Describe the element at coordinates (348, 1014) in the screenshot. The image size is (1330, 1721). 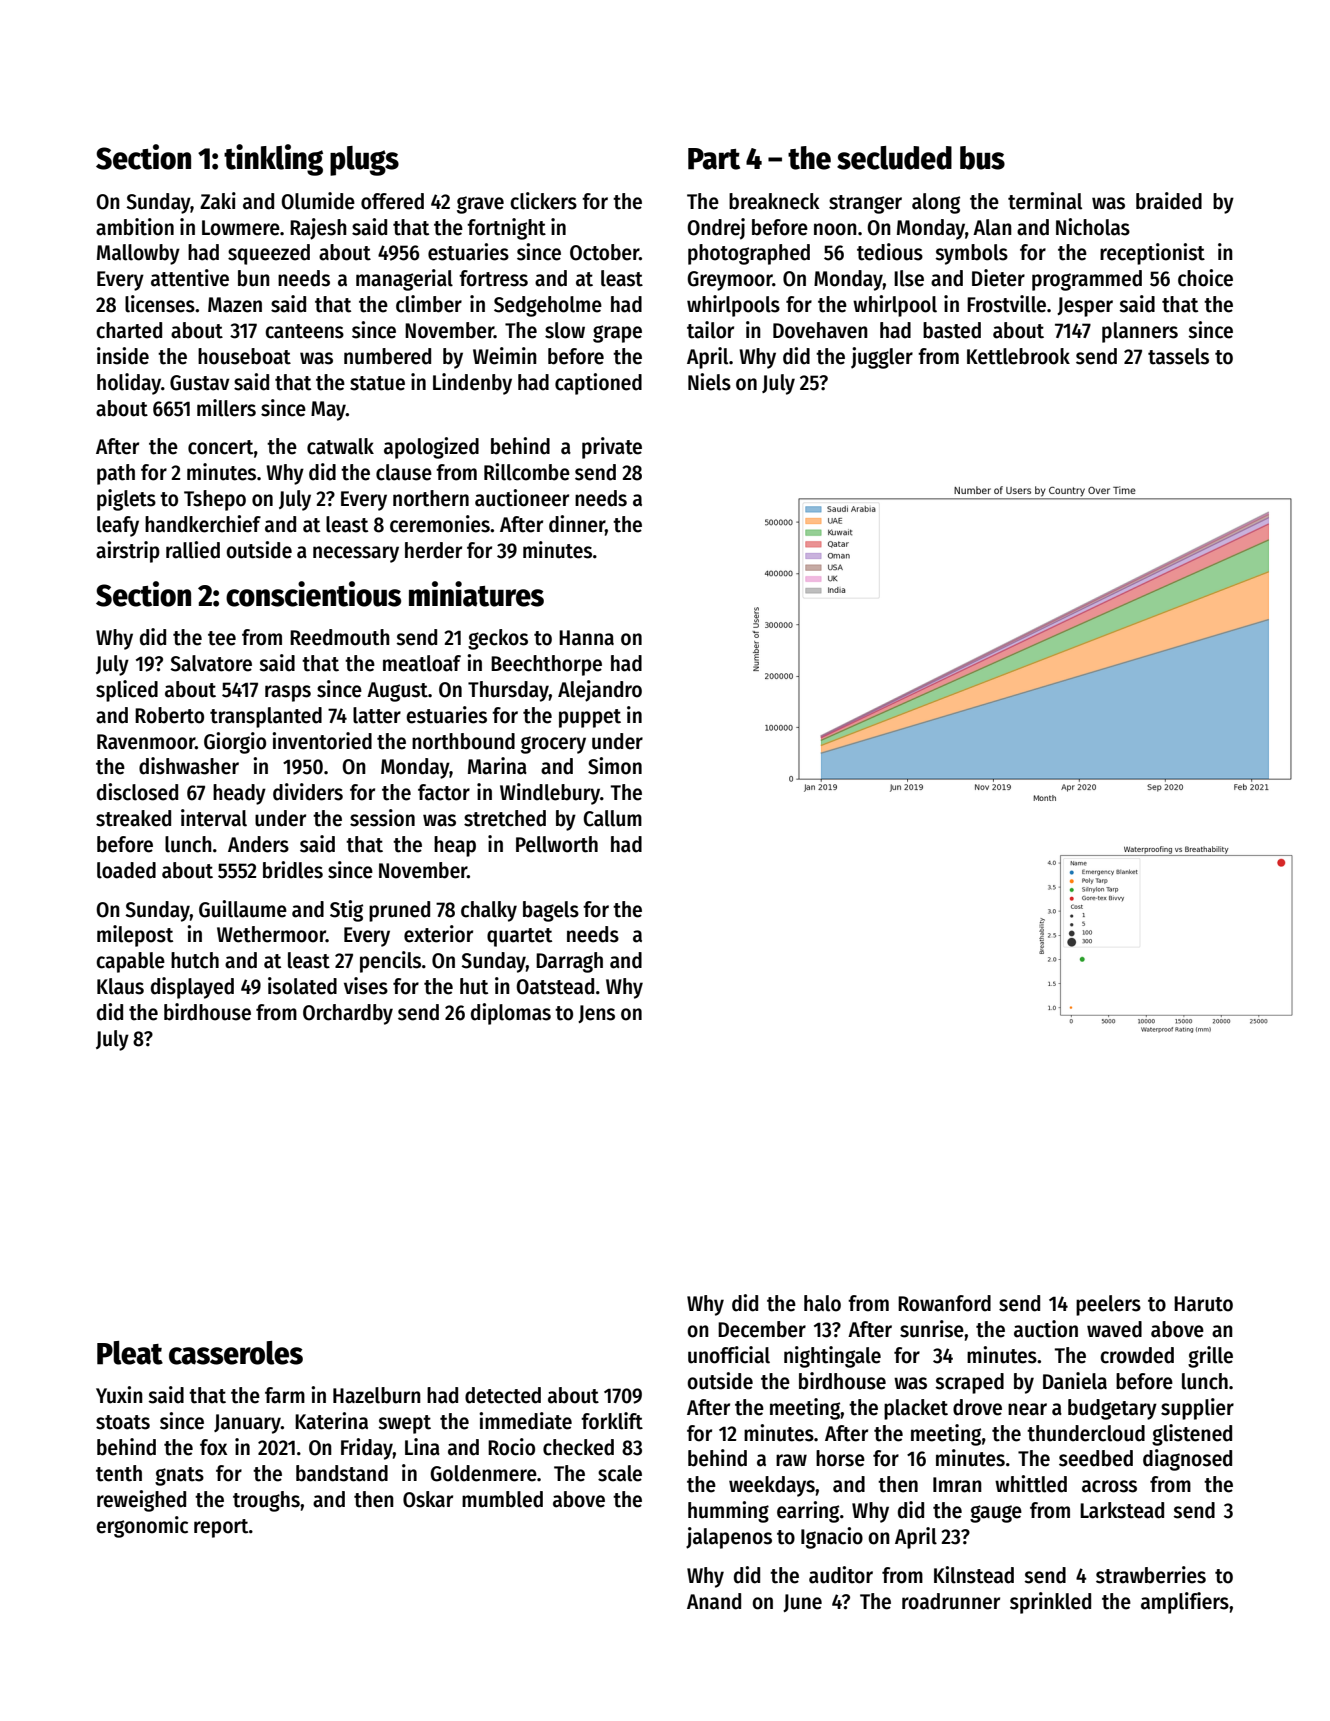
I see `Orchardby` at that location.
